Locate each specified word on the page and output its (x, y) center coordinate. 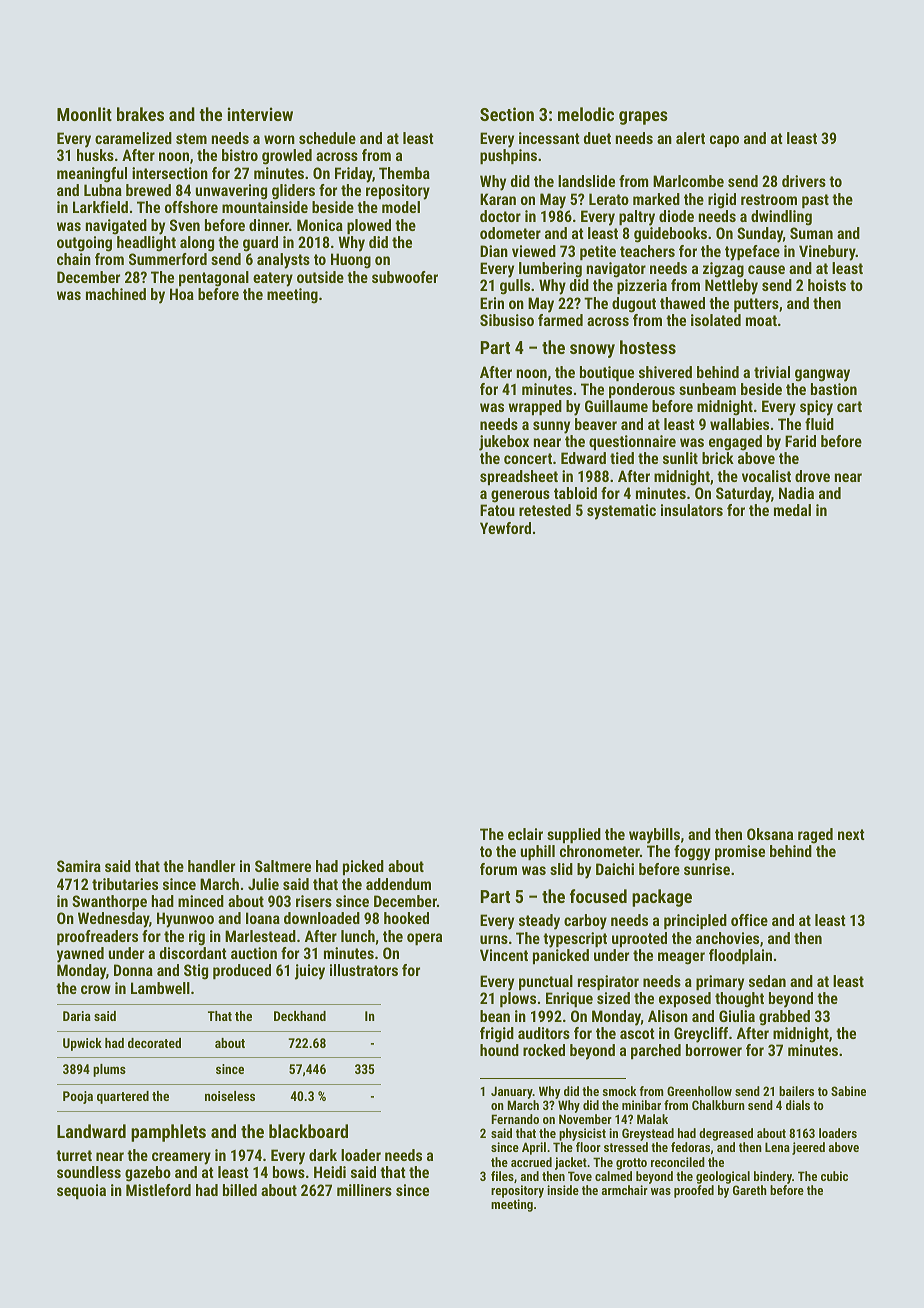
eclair (525, 834)
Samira (79, 866)
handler (211, 866)
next (851, 834)
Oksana (770, 834)
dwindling (781, 218)
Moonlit (84, 114)
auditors (544, 1033)
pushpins (508, 156)
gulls (515, 287)
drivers (804, 181)
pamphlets (168, 1133)
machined (116, 294)
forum (498, 869)
